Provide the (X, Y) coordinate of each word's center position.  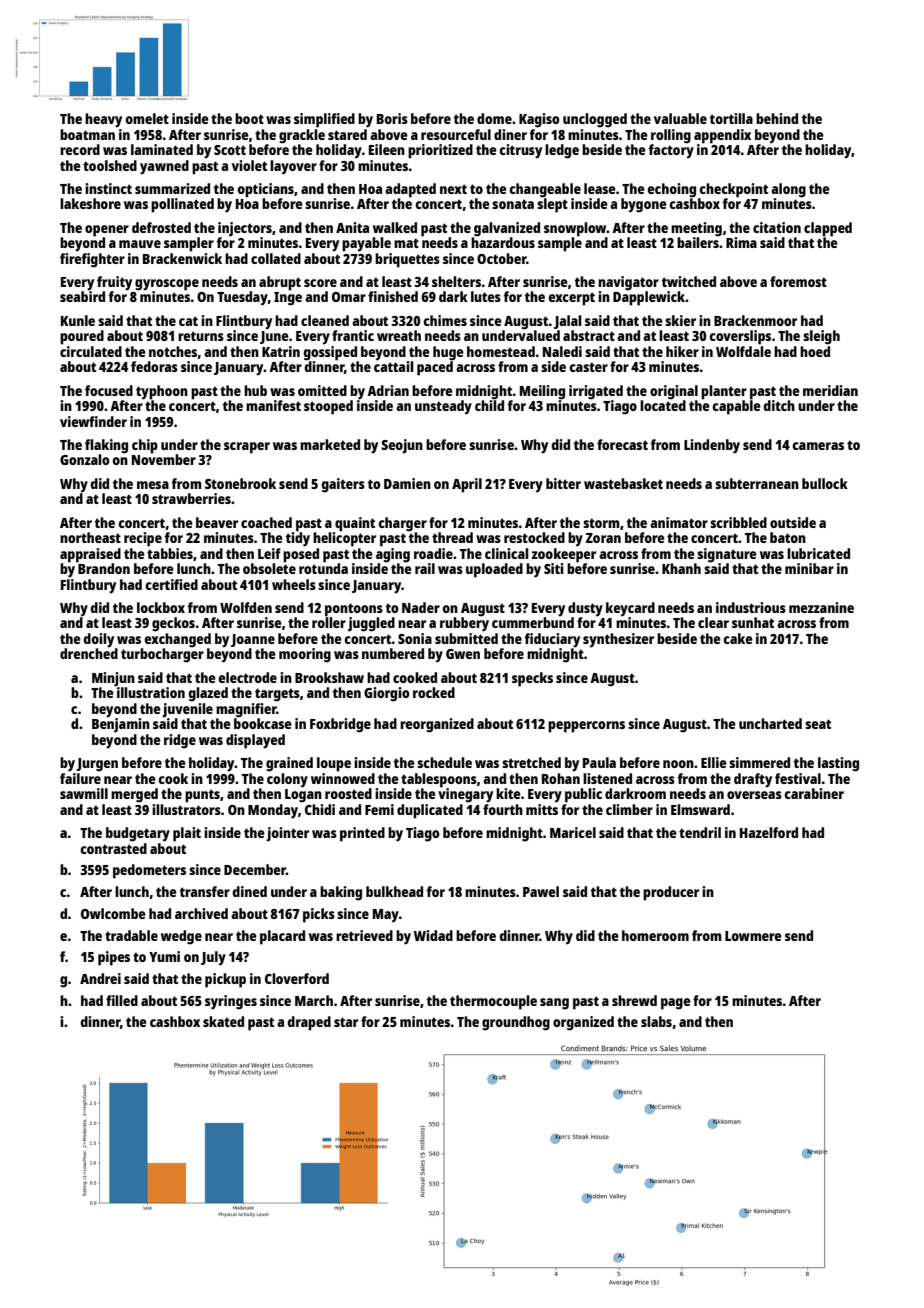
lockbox (161, 607)
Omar (349, 297)
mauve (140, 244)
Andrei (100, 978)
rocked (434, 692)
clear (713, 622)
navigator (628, 283)
